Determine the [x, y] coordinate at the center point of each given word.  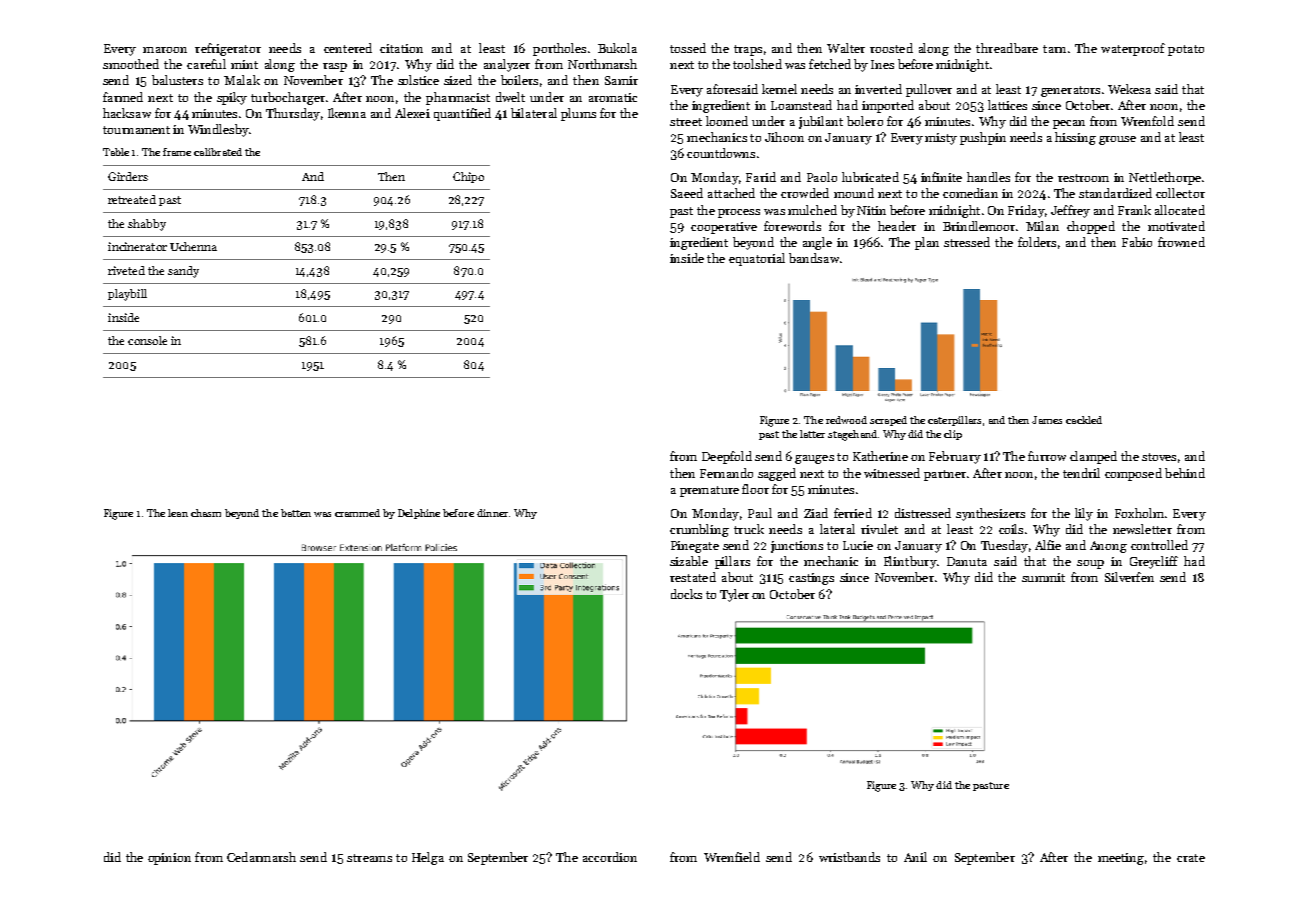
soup [1090, 564]
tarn [1054, 49]
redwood [846, 420]
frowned [1181, 242]
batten [296, 513]
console [147, 340]
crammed [357, 513]
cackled [1084, 420]
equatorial [757, 259]
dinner [492, 513]
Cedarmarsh [261, 857]
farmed [123, 97]
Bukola [617, 48]
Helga [428, 858]
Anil [915, 857]
